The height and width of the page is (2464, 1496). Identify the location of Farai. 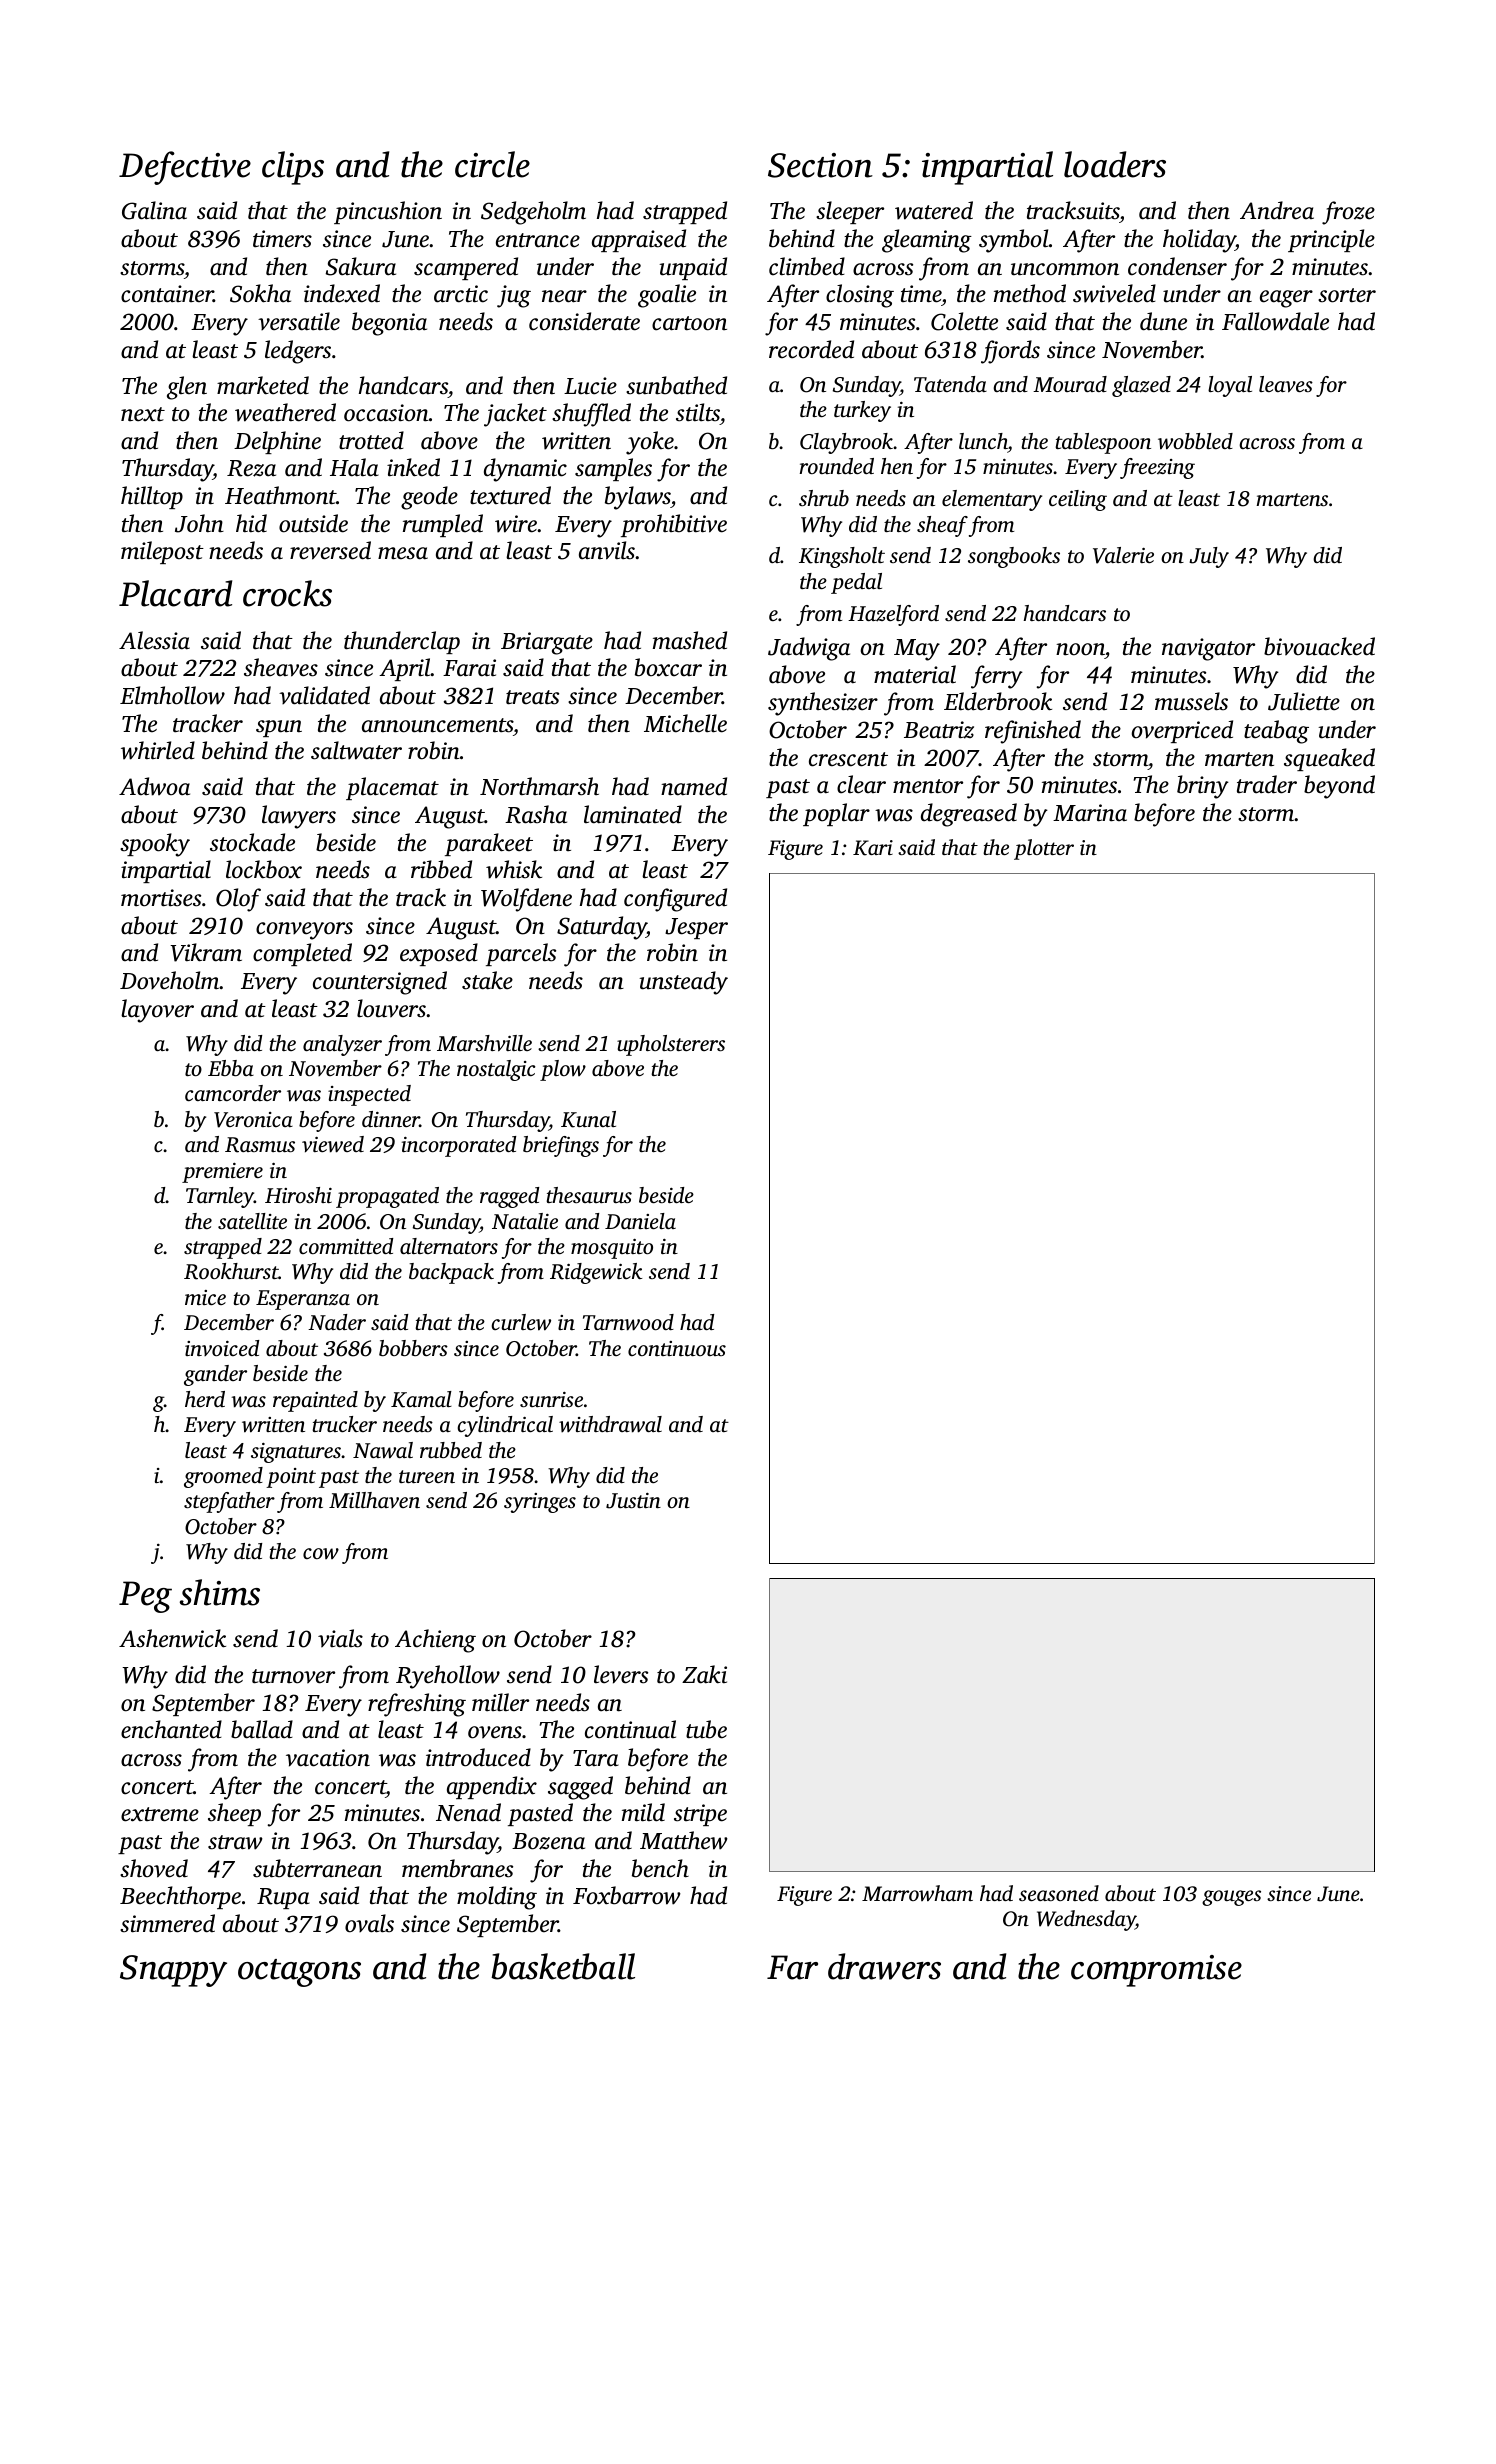
(469, 668).
